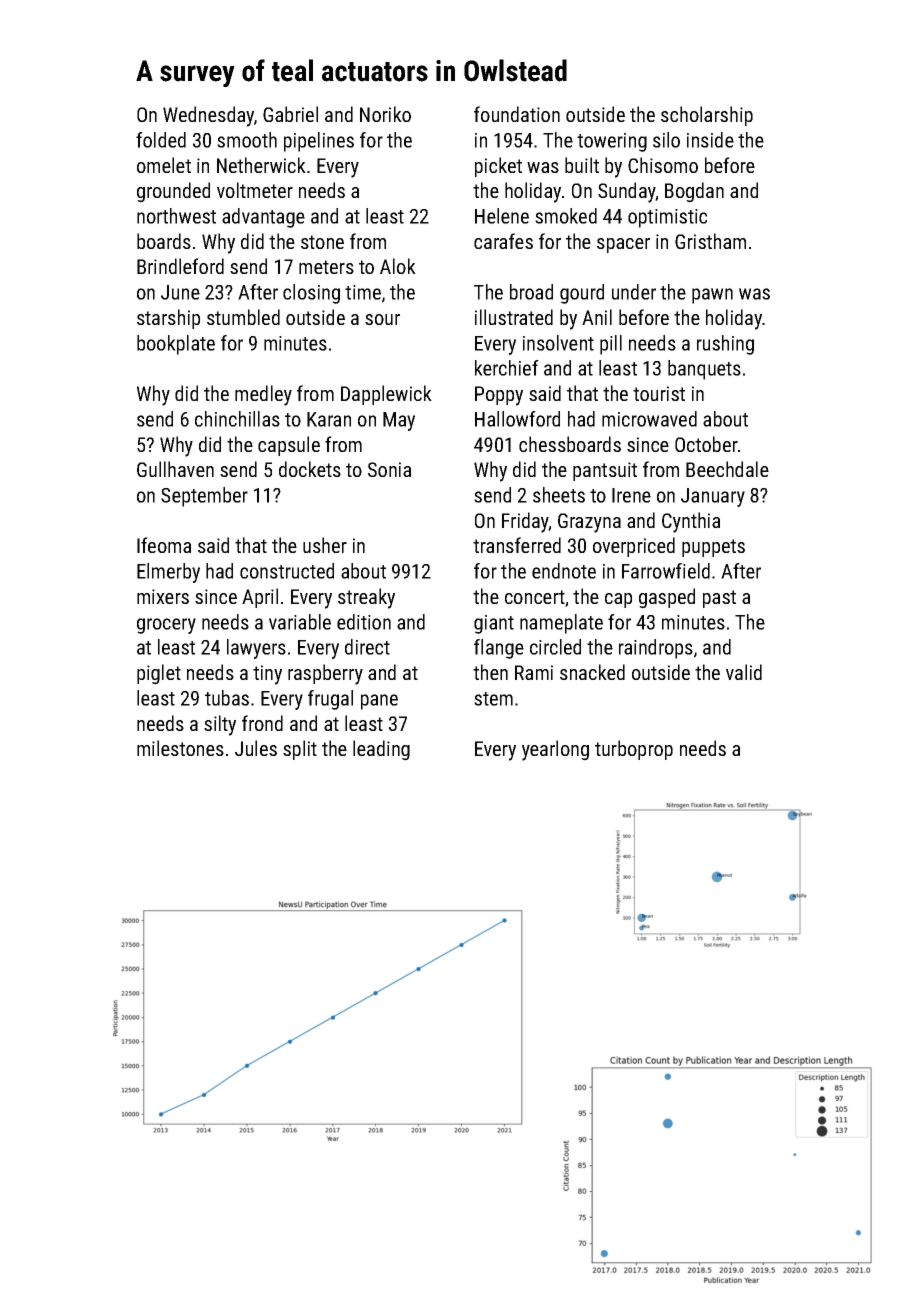  What do you see at coordinates (247, 140) in the screenshot?
I see `smooth` at bounding box center [247, 140].
